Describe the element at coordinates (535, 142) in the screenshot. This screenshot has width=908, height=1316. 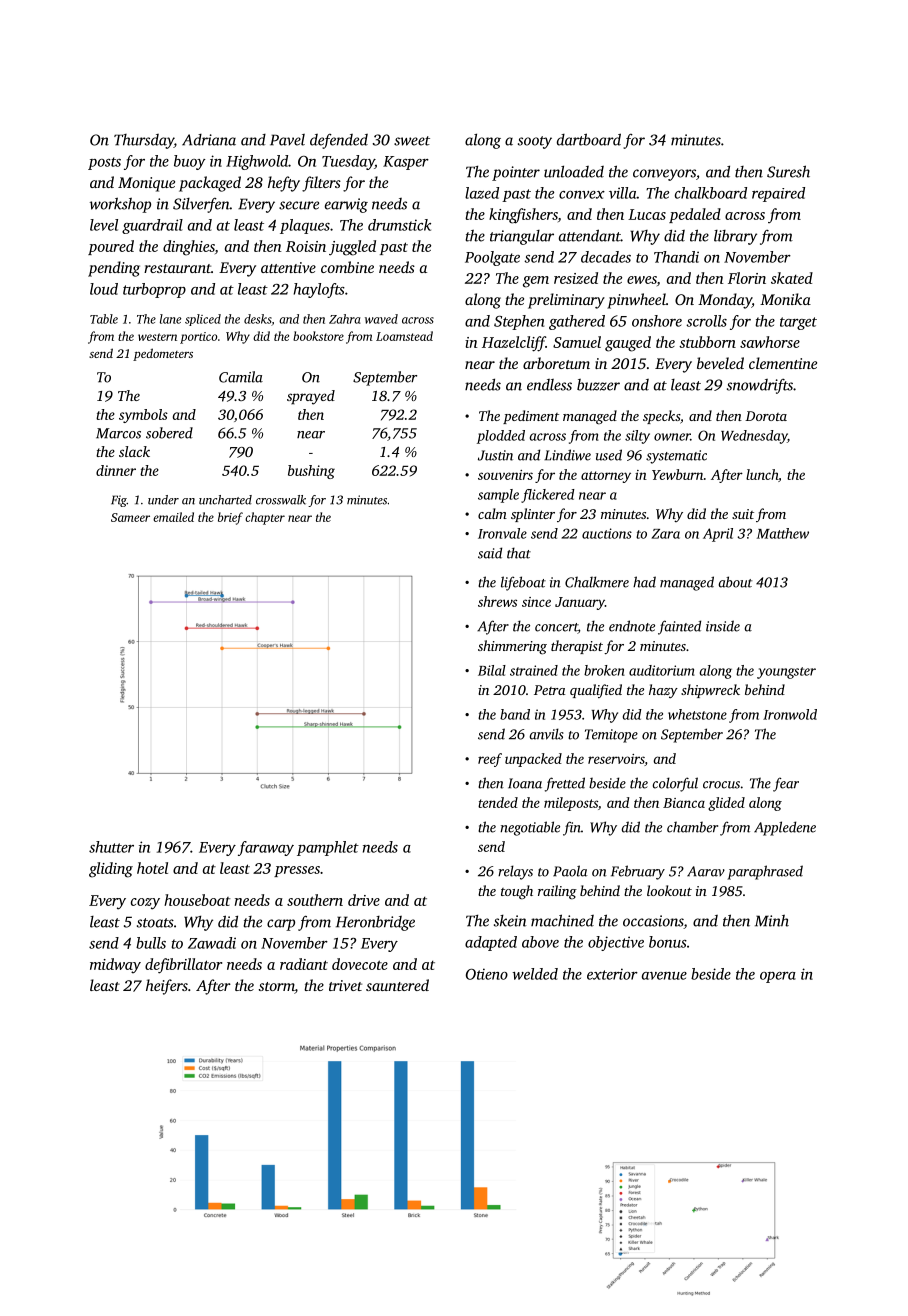
I see `sooty` at that location.
